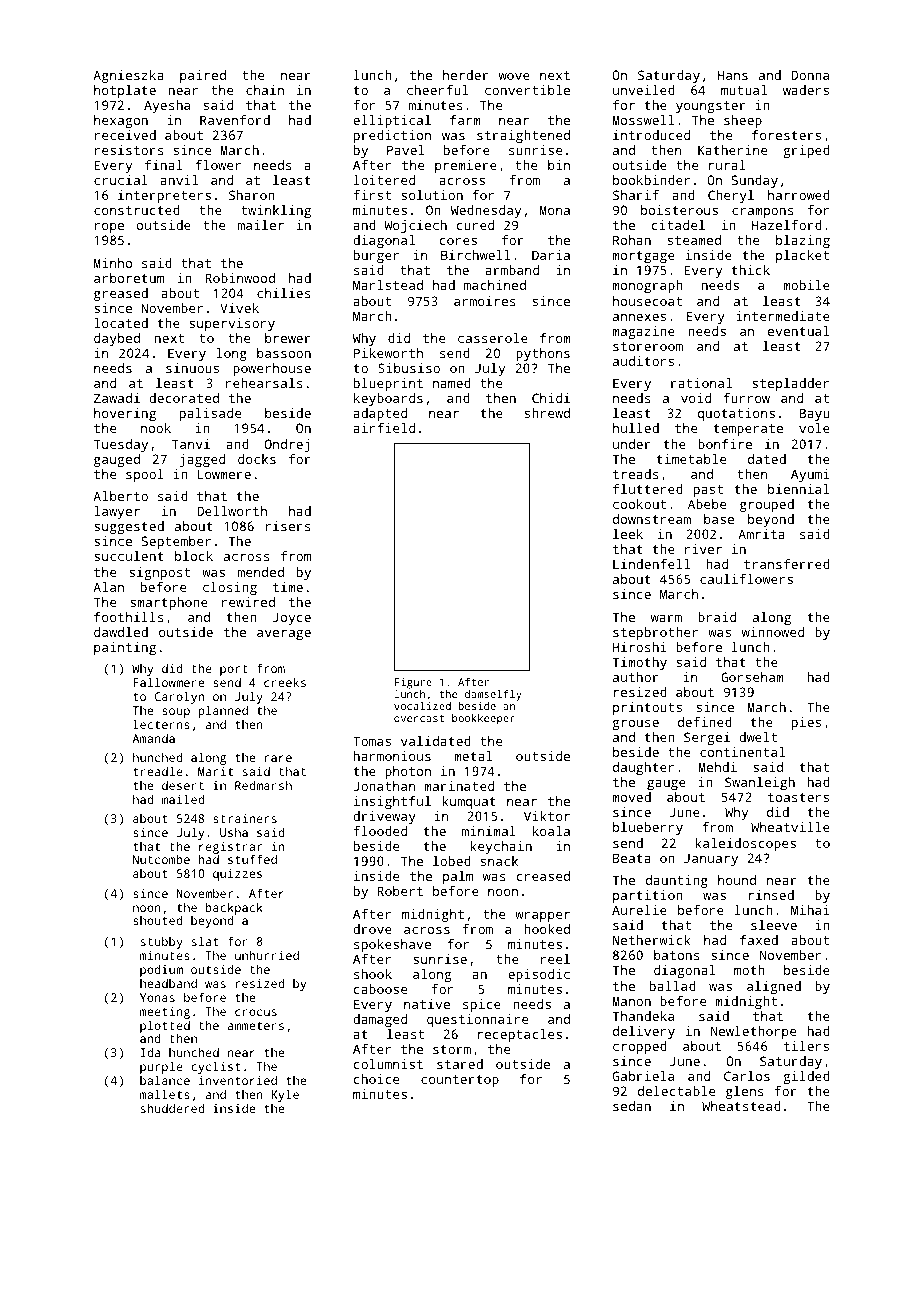  What do you see at coordinates (380, 831) in the screenshot?
I see `flooded` at bounding box center [380, 831].
